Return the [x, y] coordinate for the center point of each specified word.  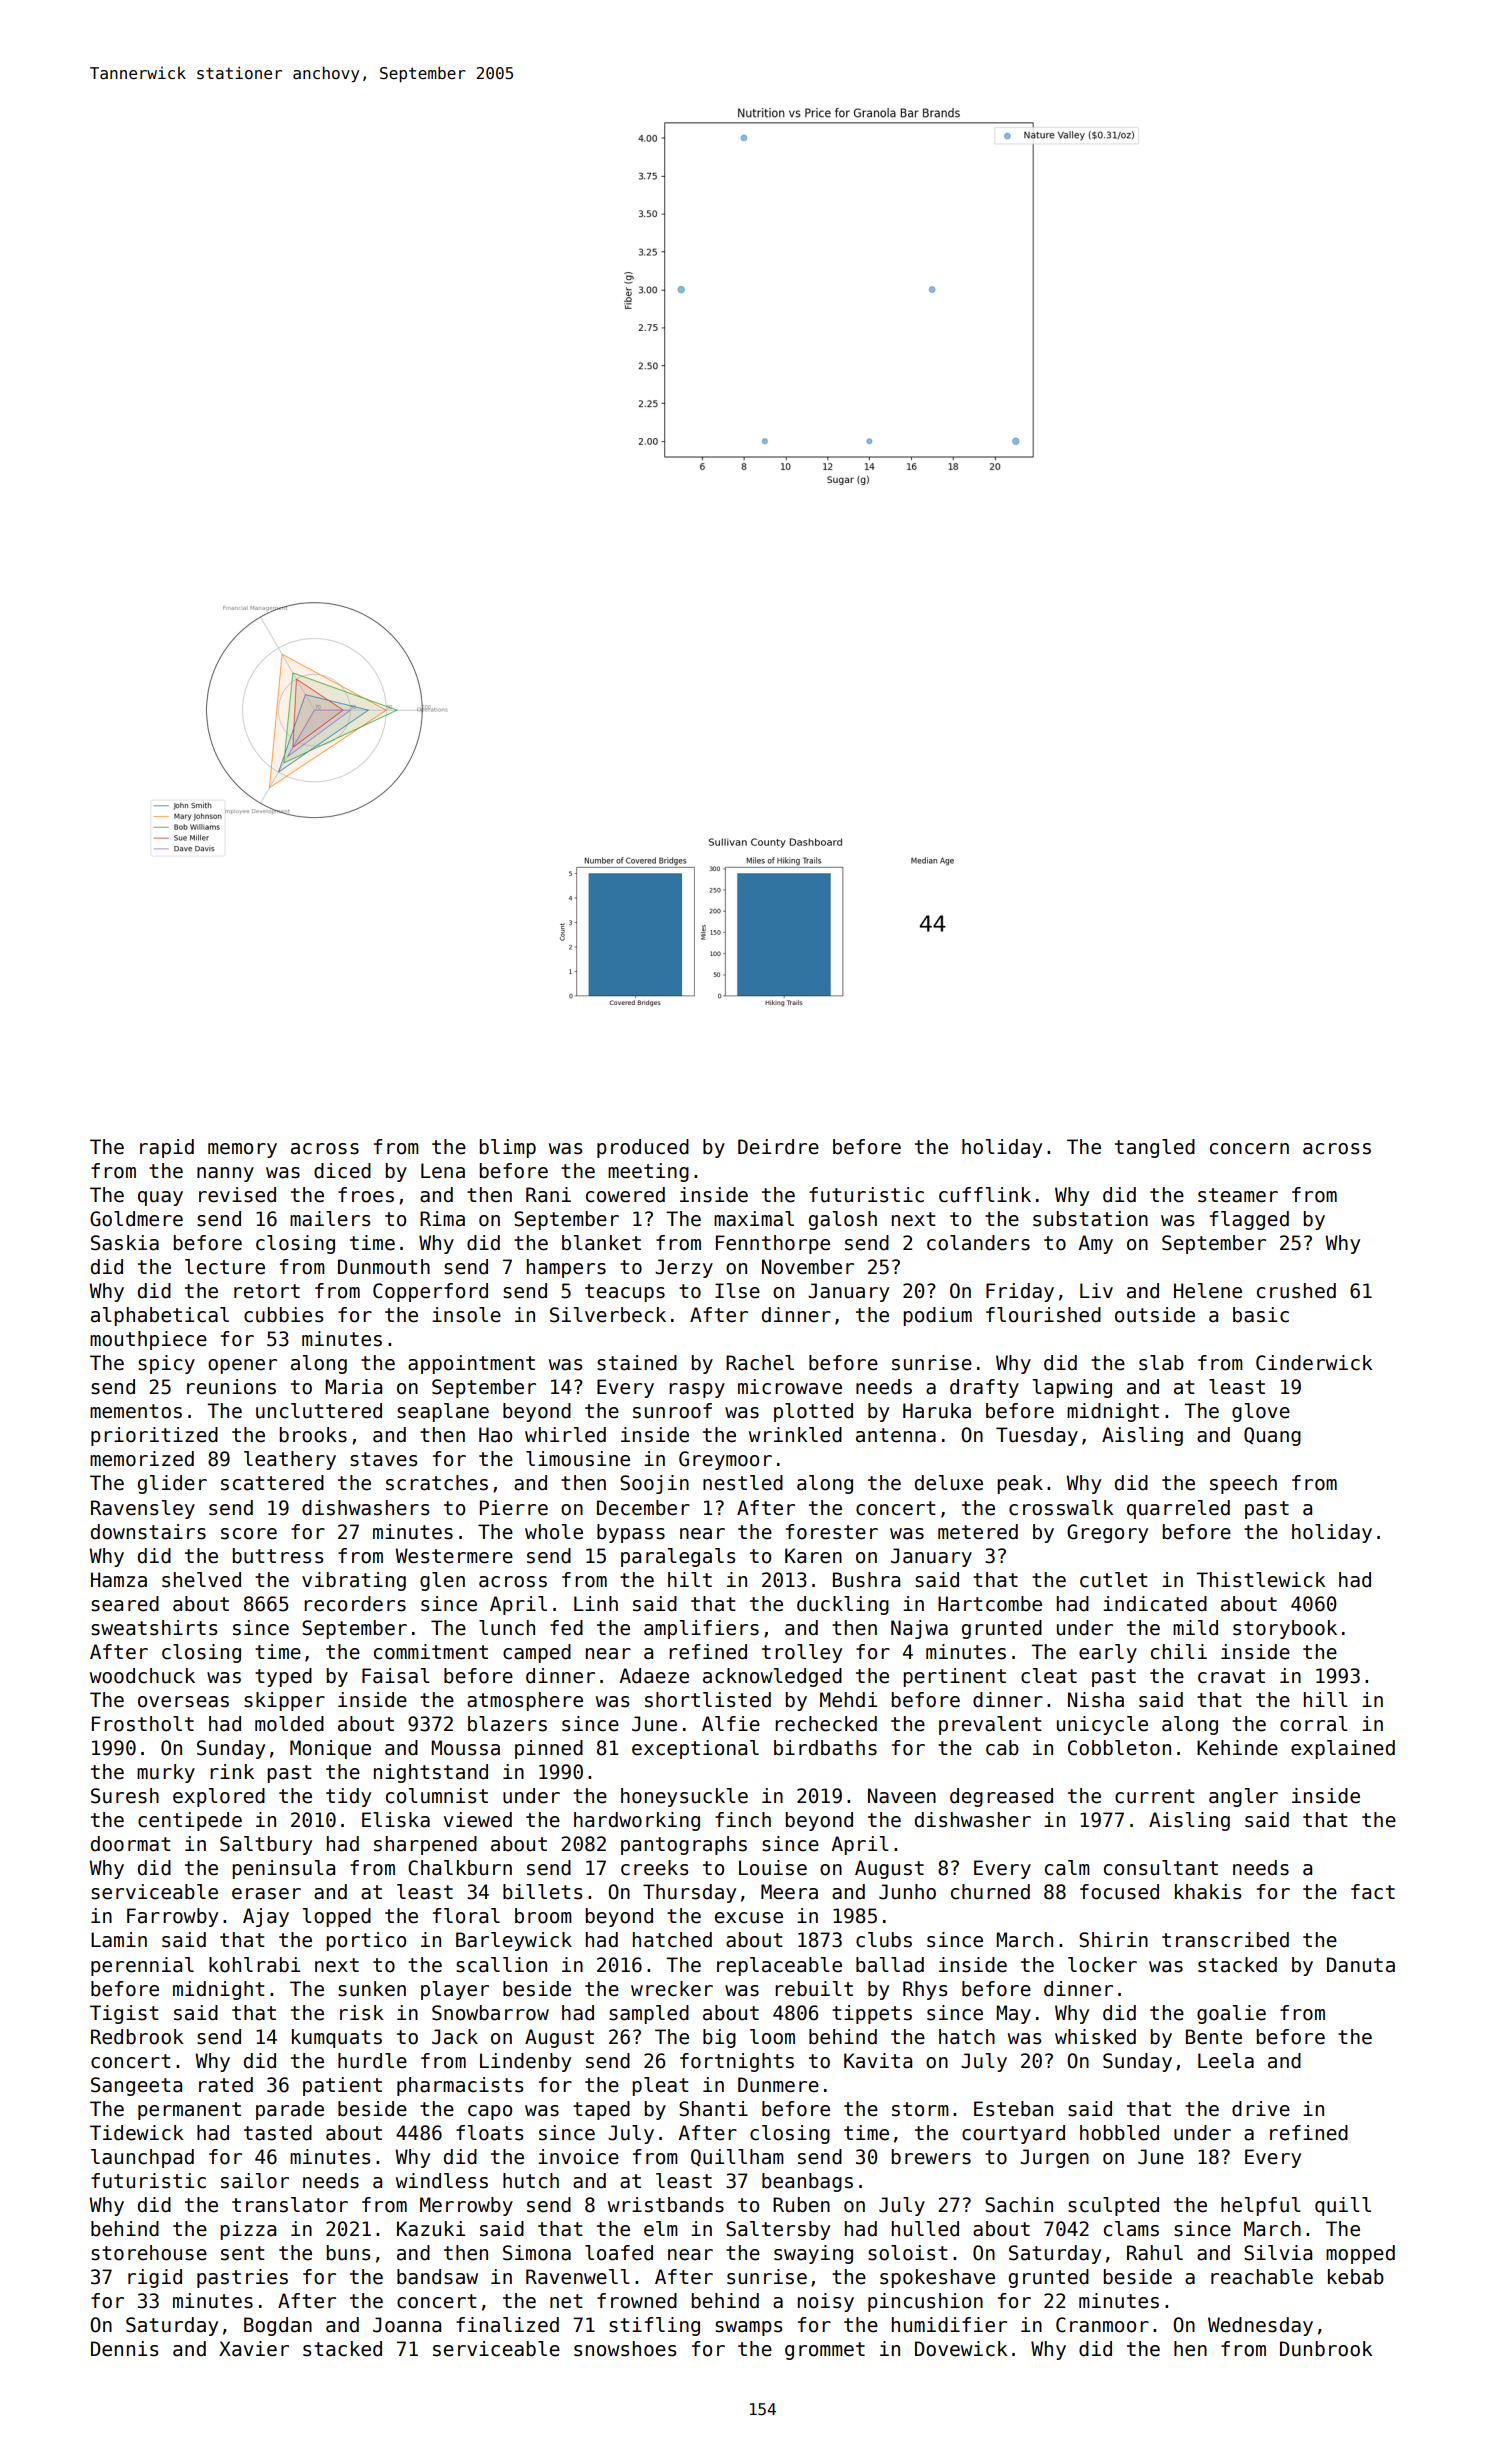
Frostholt [143, 1724]
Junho [907, 1892]
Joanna [407, 2325]
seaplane [443, 1412]
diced [342, 1171]
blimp [508, 1148]
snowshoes [625, 2349]
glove [1261, 1412]
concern [1249, 1149]
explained [1343, 1749]
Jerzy [684, 1268]
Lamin [119, 1940]
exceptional [695, 1749]
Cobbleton [1119, 1748]
